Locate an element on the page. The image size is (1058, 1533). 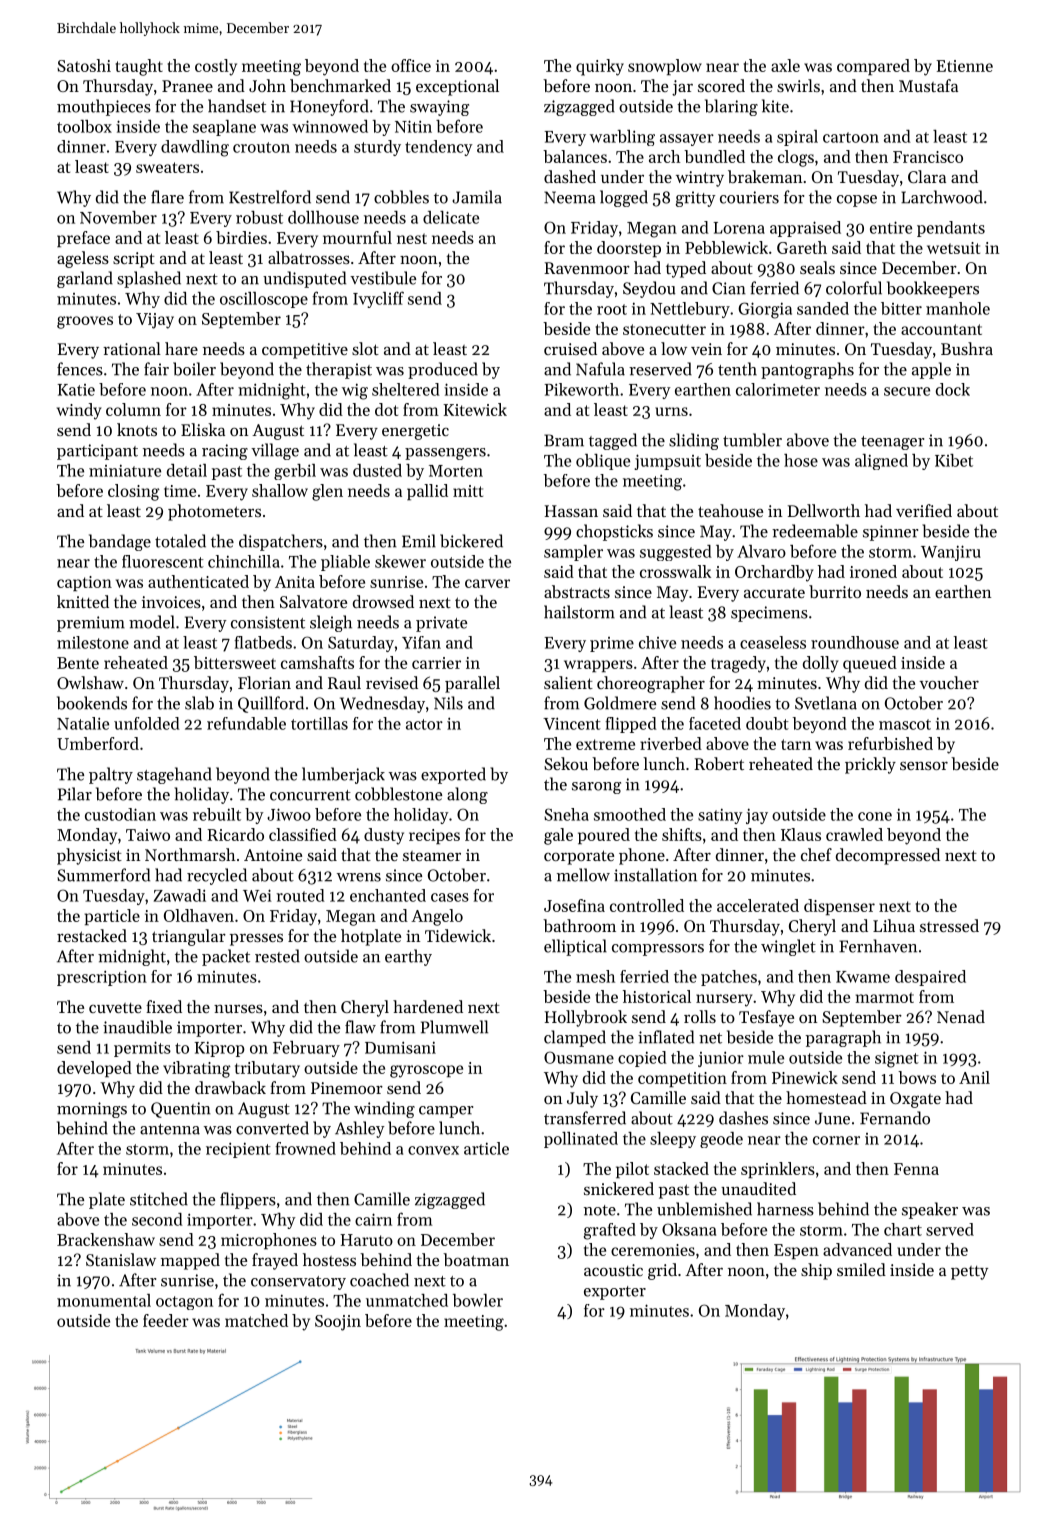
compared is located at coordinates (873, 67).
